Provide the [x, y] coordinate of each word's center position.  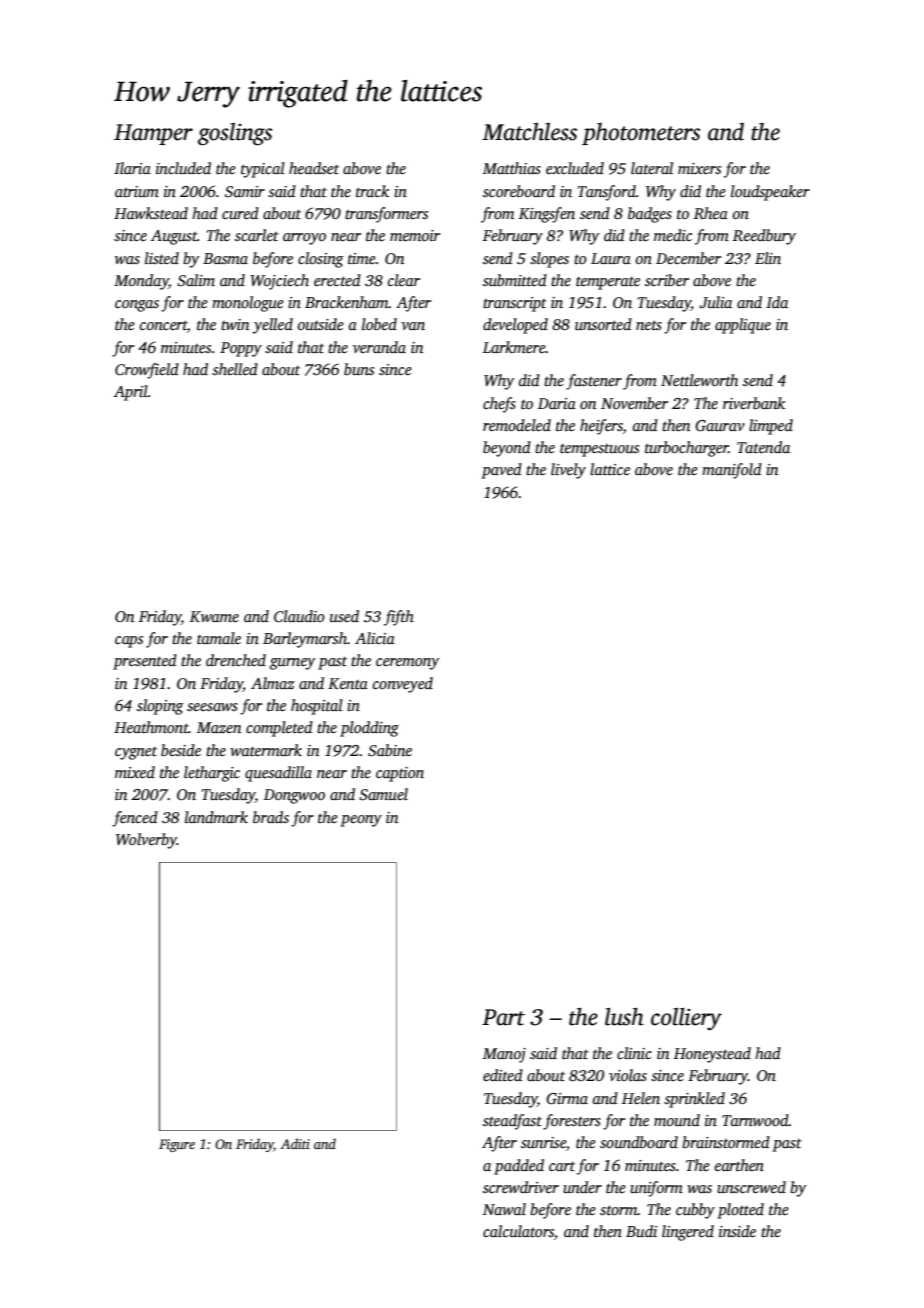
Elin [768, 258]
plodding [369, 729]
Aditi [295, 1143]
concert [163, 326]
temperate [608, 283]
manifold [732, 471]
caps [129, 642]
